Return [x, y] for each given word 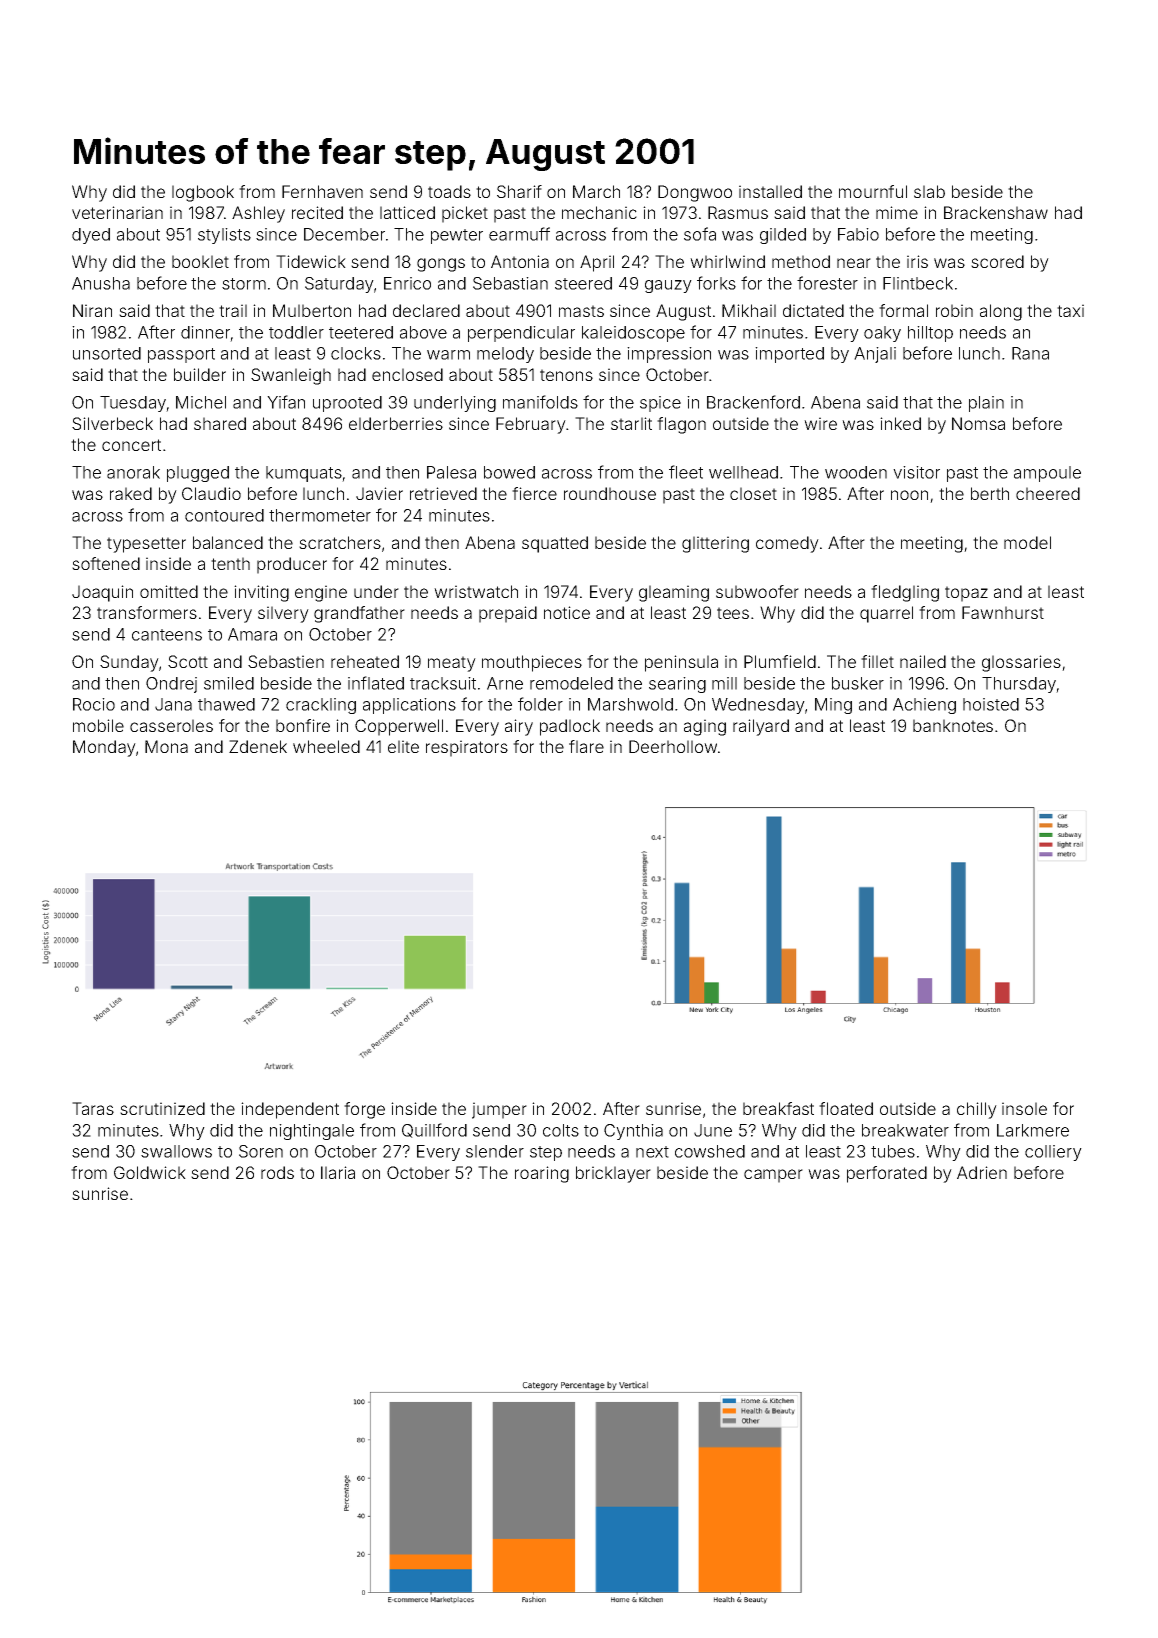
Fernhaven [322, 191]
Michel [201, 402]
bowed [509, 472]
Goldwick [150, 1172]
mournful [873, 191]
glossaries [1021, 663]
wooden [856, 472]
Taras [93, 1108]
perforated [887, 1174]
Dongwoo [695, 193]
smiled [229, 683]
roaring [542, 1174]
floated [846, 1108]
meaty [452, 664]
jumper [499, 1110]
